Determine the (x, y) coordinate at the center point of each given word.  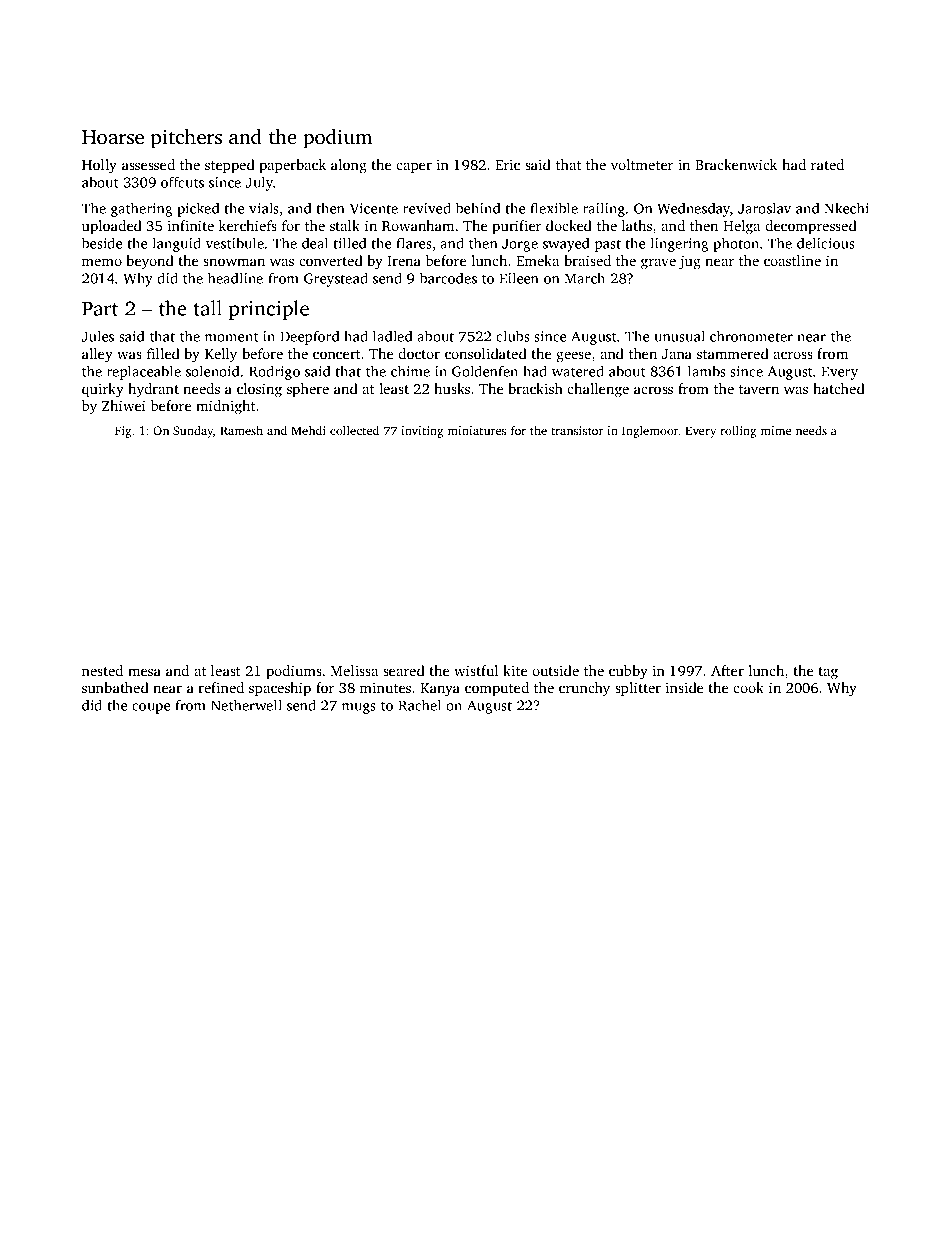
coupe (151, 708)
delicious (826, 243)
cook (748, 687)
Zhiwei (124, 405)
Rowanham (418, 225)
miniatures (477, 430)
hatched (839, 388)
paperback (292, 166)
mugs (359, 708)
